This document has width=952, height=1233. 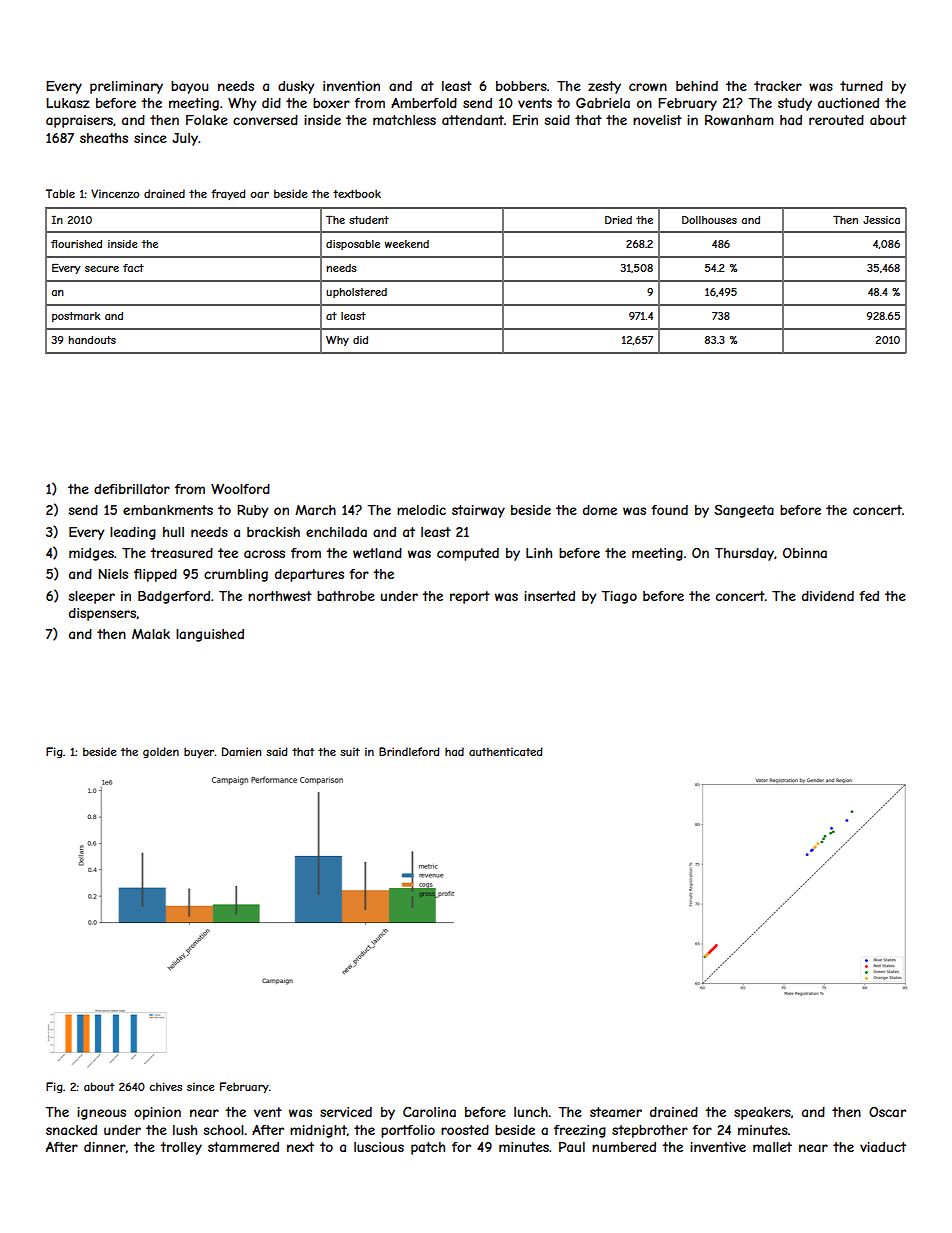 I want to click on fed, so click(x=869, y=596).
